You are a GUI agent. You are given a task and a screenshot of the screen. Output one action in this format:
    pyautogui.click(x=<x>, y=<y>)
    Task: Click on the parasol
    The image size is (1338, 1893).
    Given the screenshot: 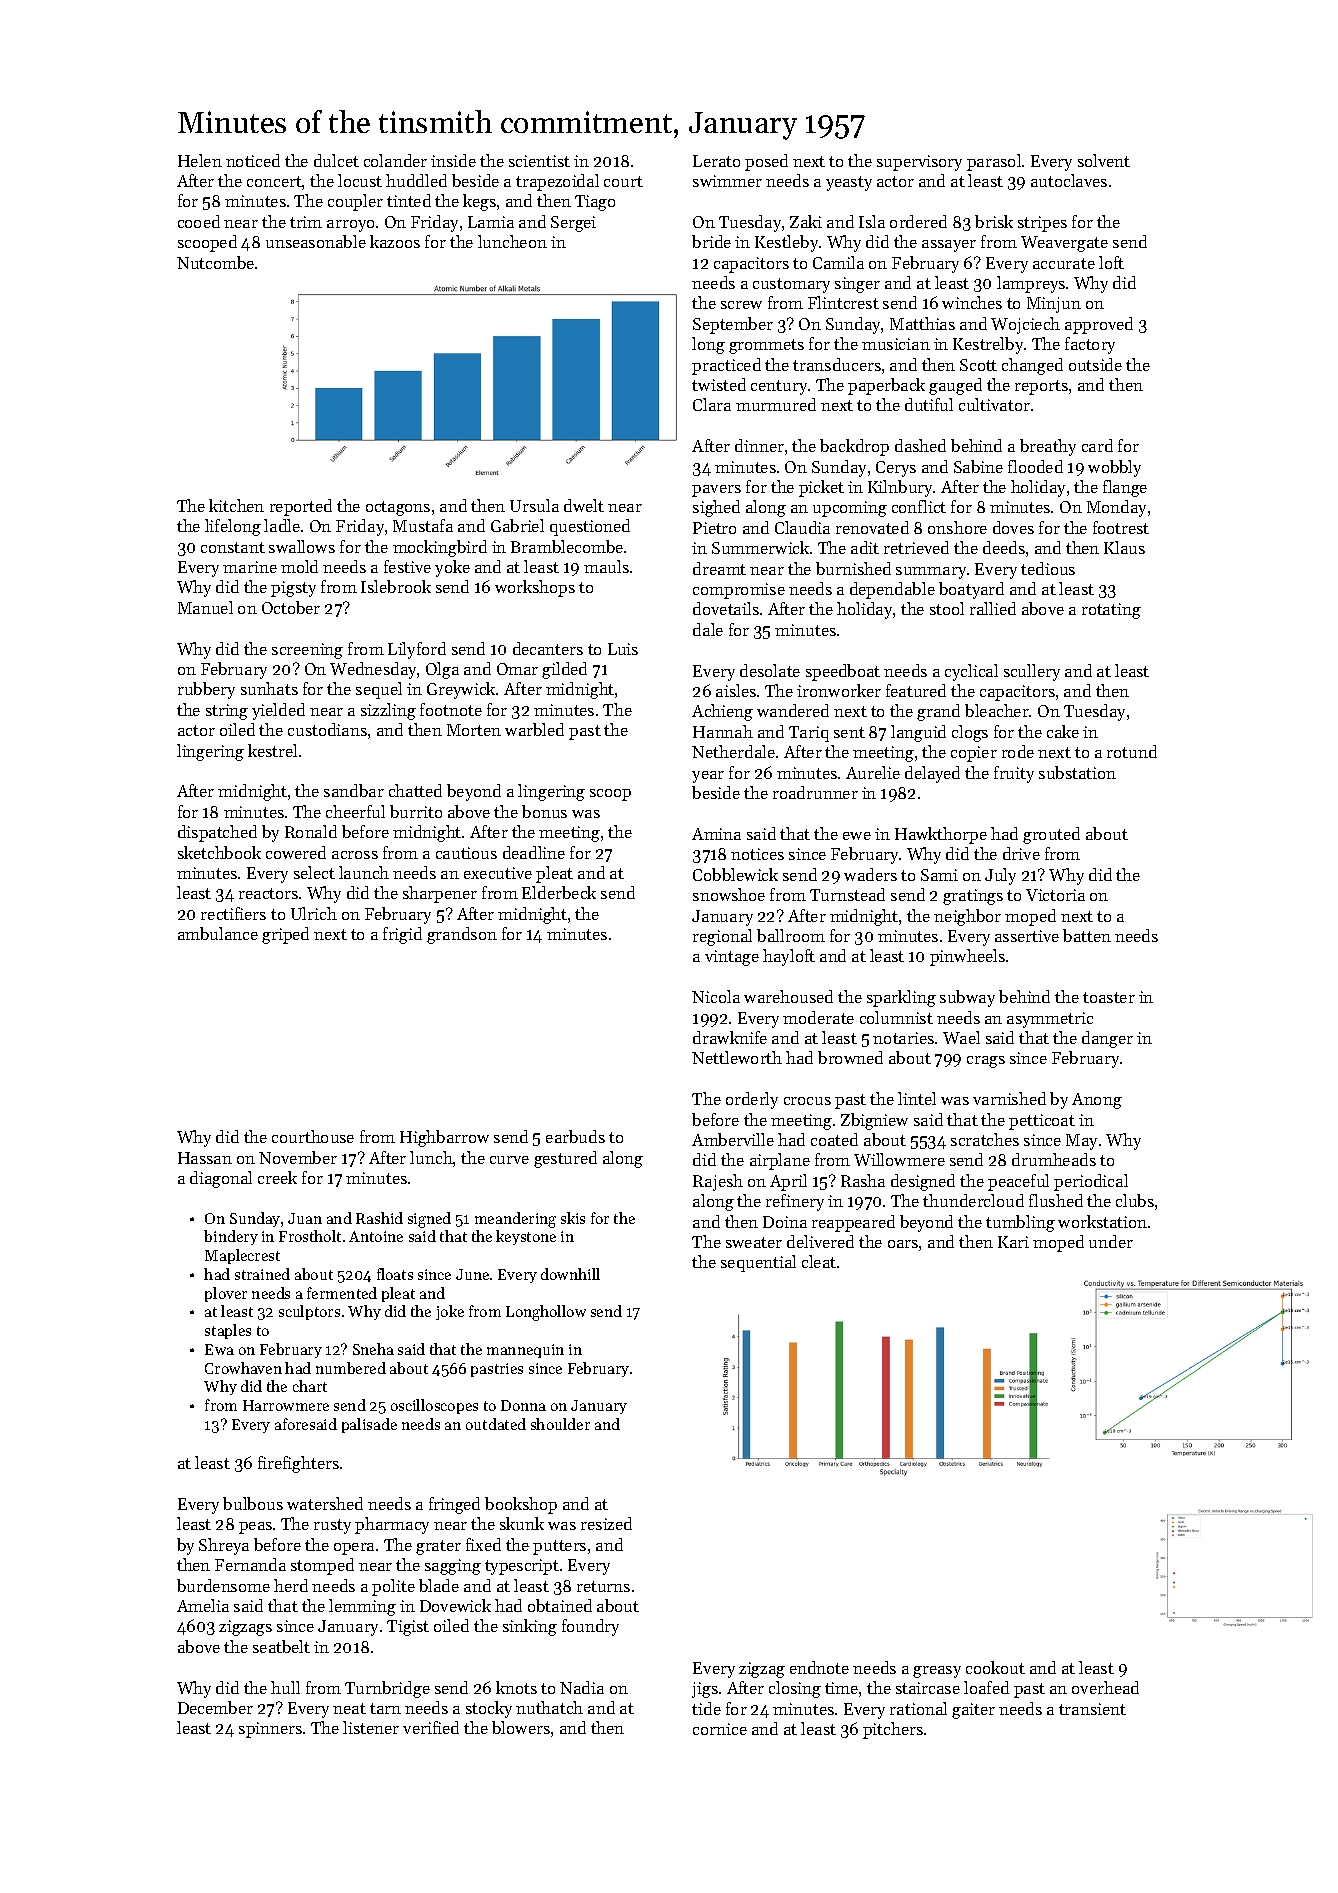 What is the action you would take?
    pyautogui.click(x=994, y=162)
